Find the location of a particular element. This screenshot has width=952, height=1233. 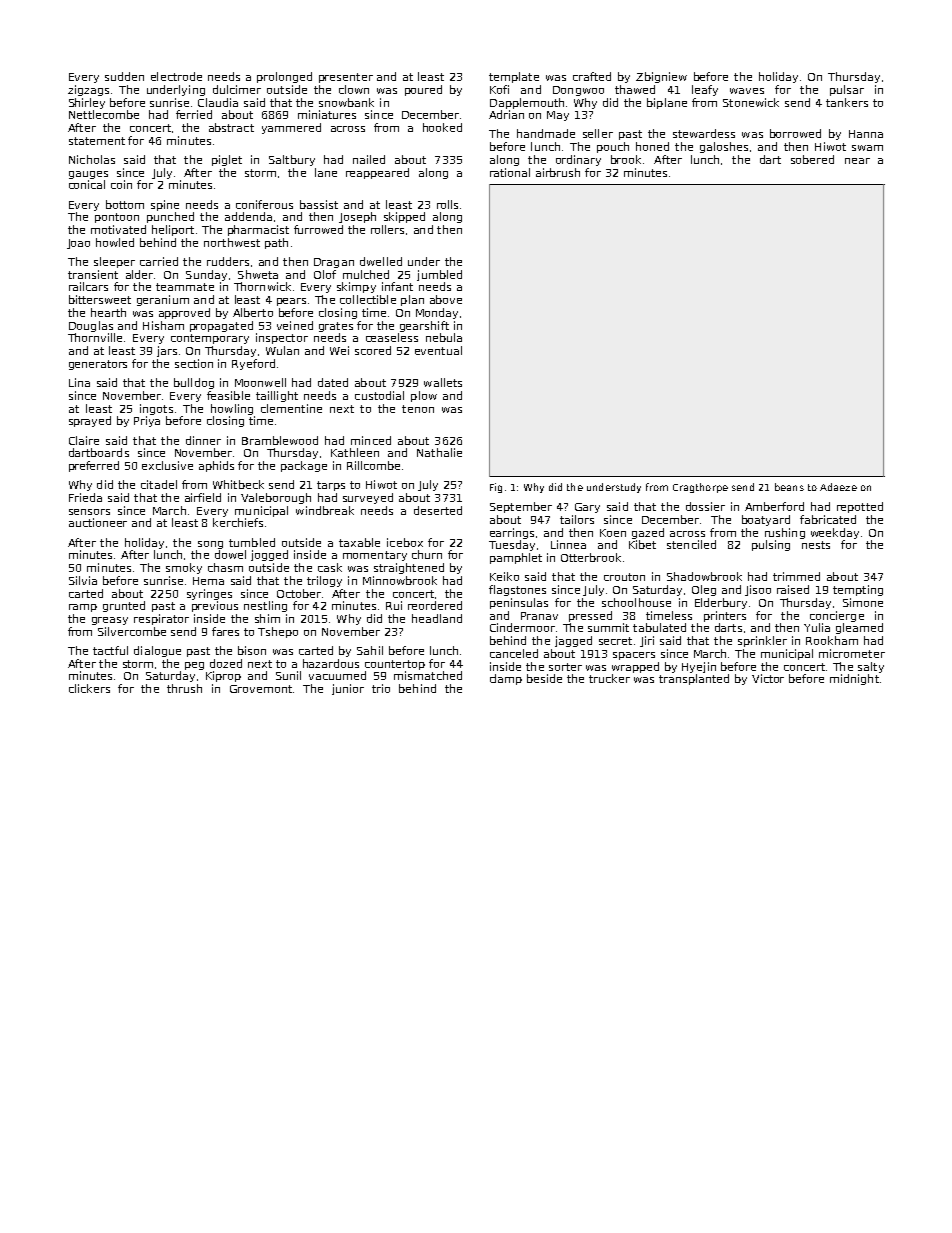

beans is located at coordinates (789, 487).
